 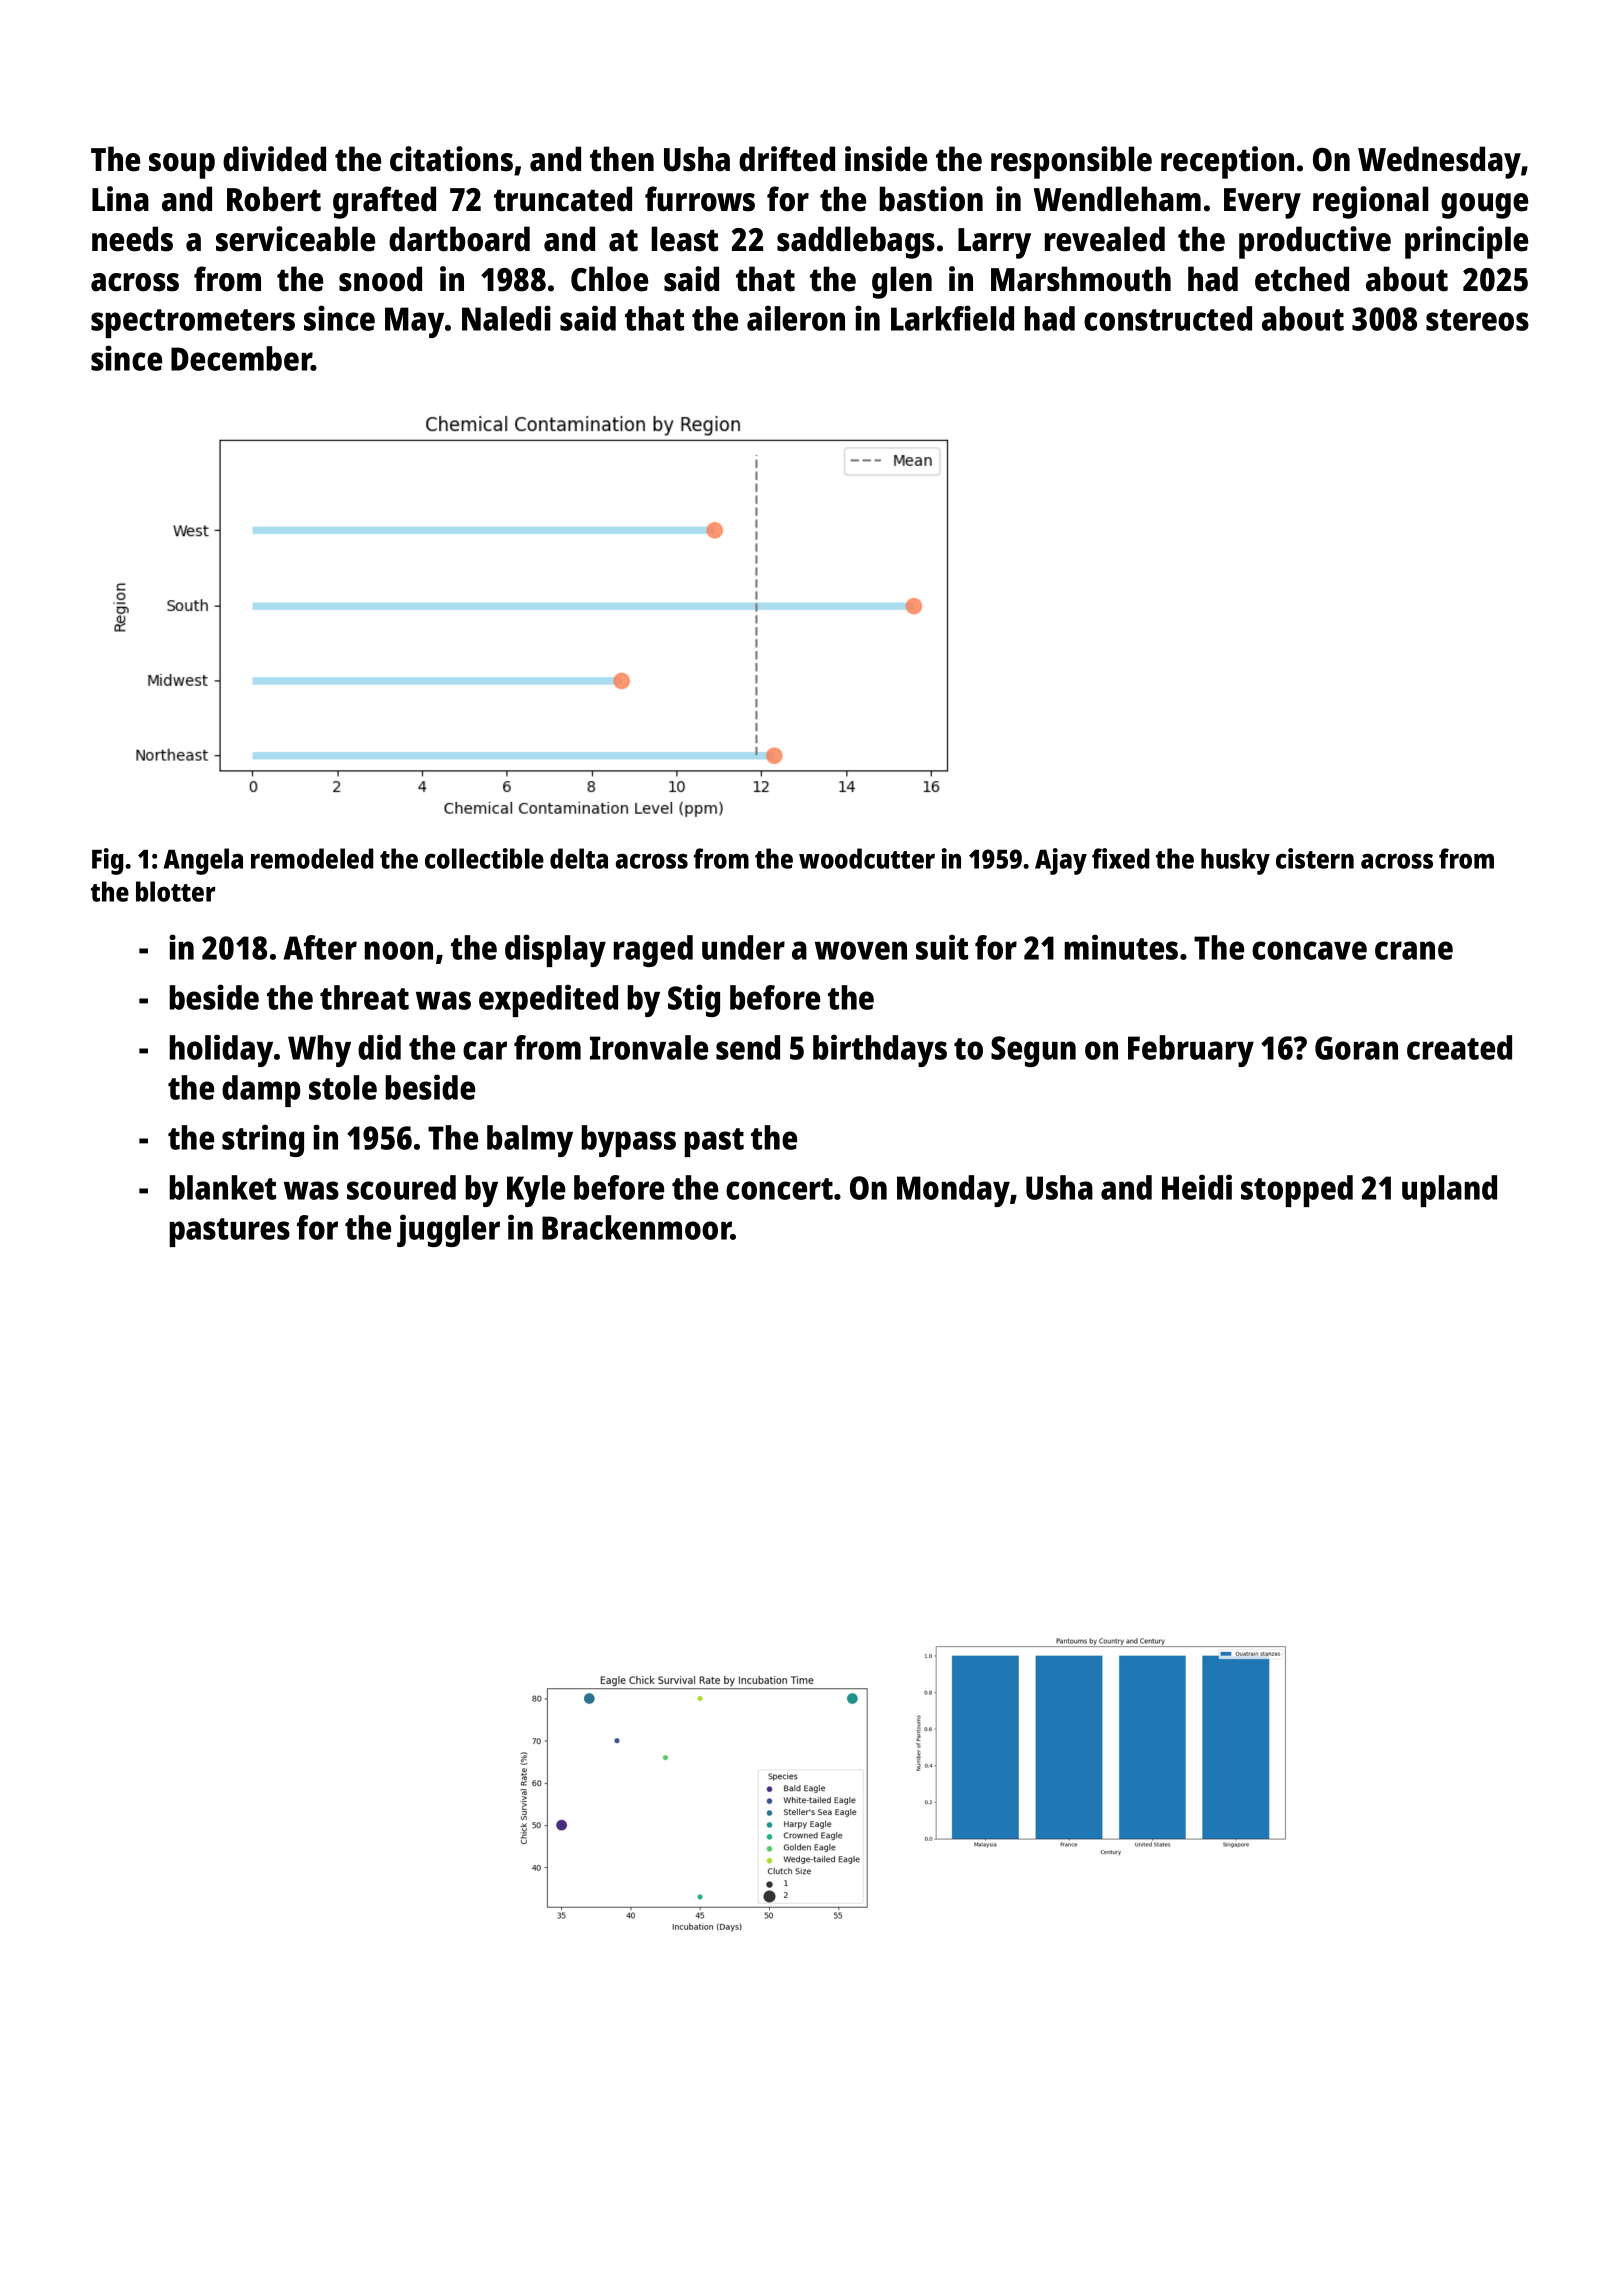 I want to click on Naledi, so click(x=506, y=318).
